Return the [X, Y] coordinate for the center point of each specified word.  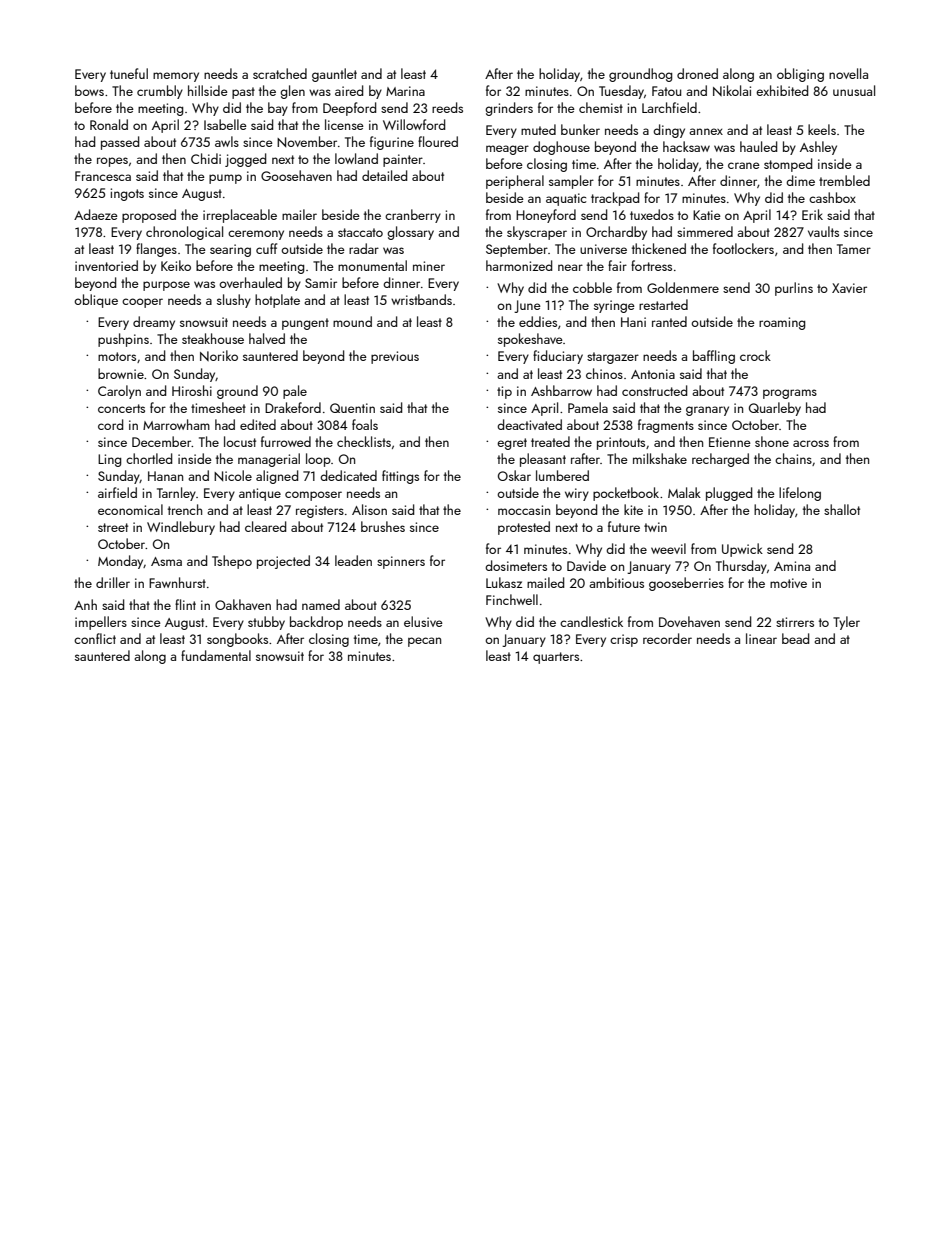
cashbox [832, 197]
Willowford [414, 124]
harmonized [519, 265]
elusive [423, 621]
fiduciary [558, 357]
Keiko [176, 265]
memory [176, 77]
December [162, 441]
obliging [800, 75]
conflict [95, 638]
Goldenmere [683, 287]
